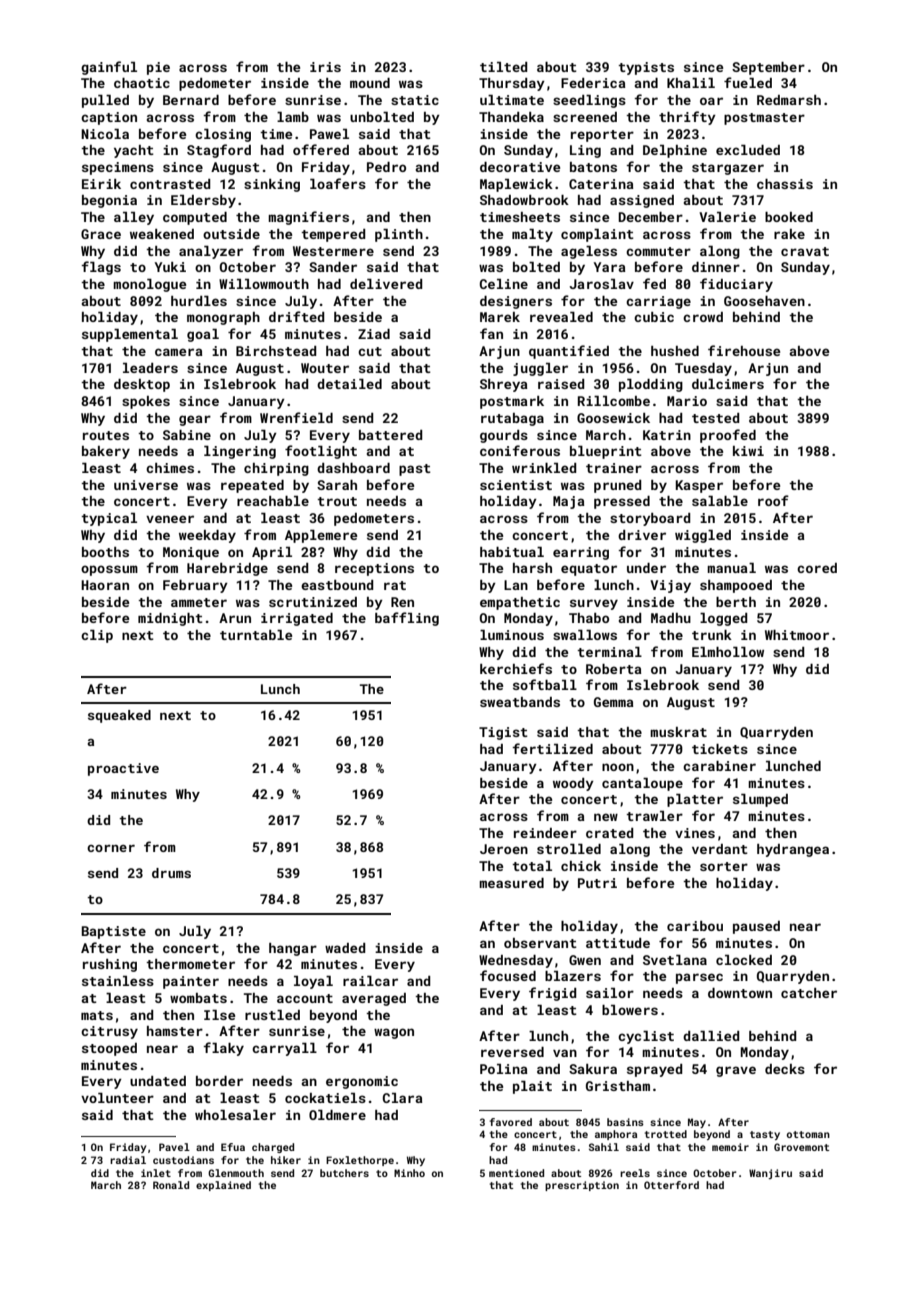 The width and height of the screenshot is (924, 1308). Describe the element at coordinates (516, 1173) in the screenshot. I see `mentioned` at that location.
